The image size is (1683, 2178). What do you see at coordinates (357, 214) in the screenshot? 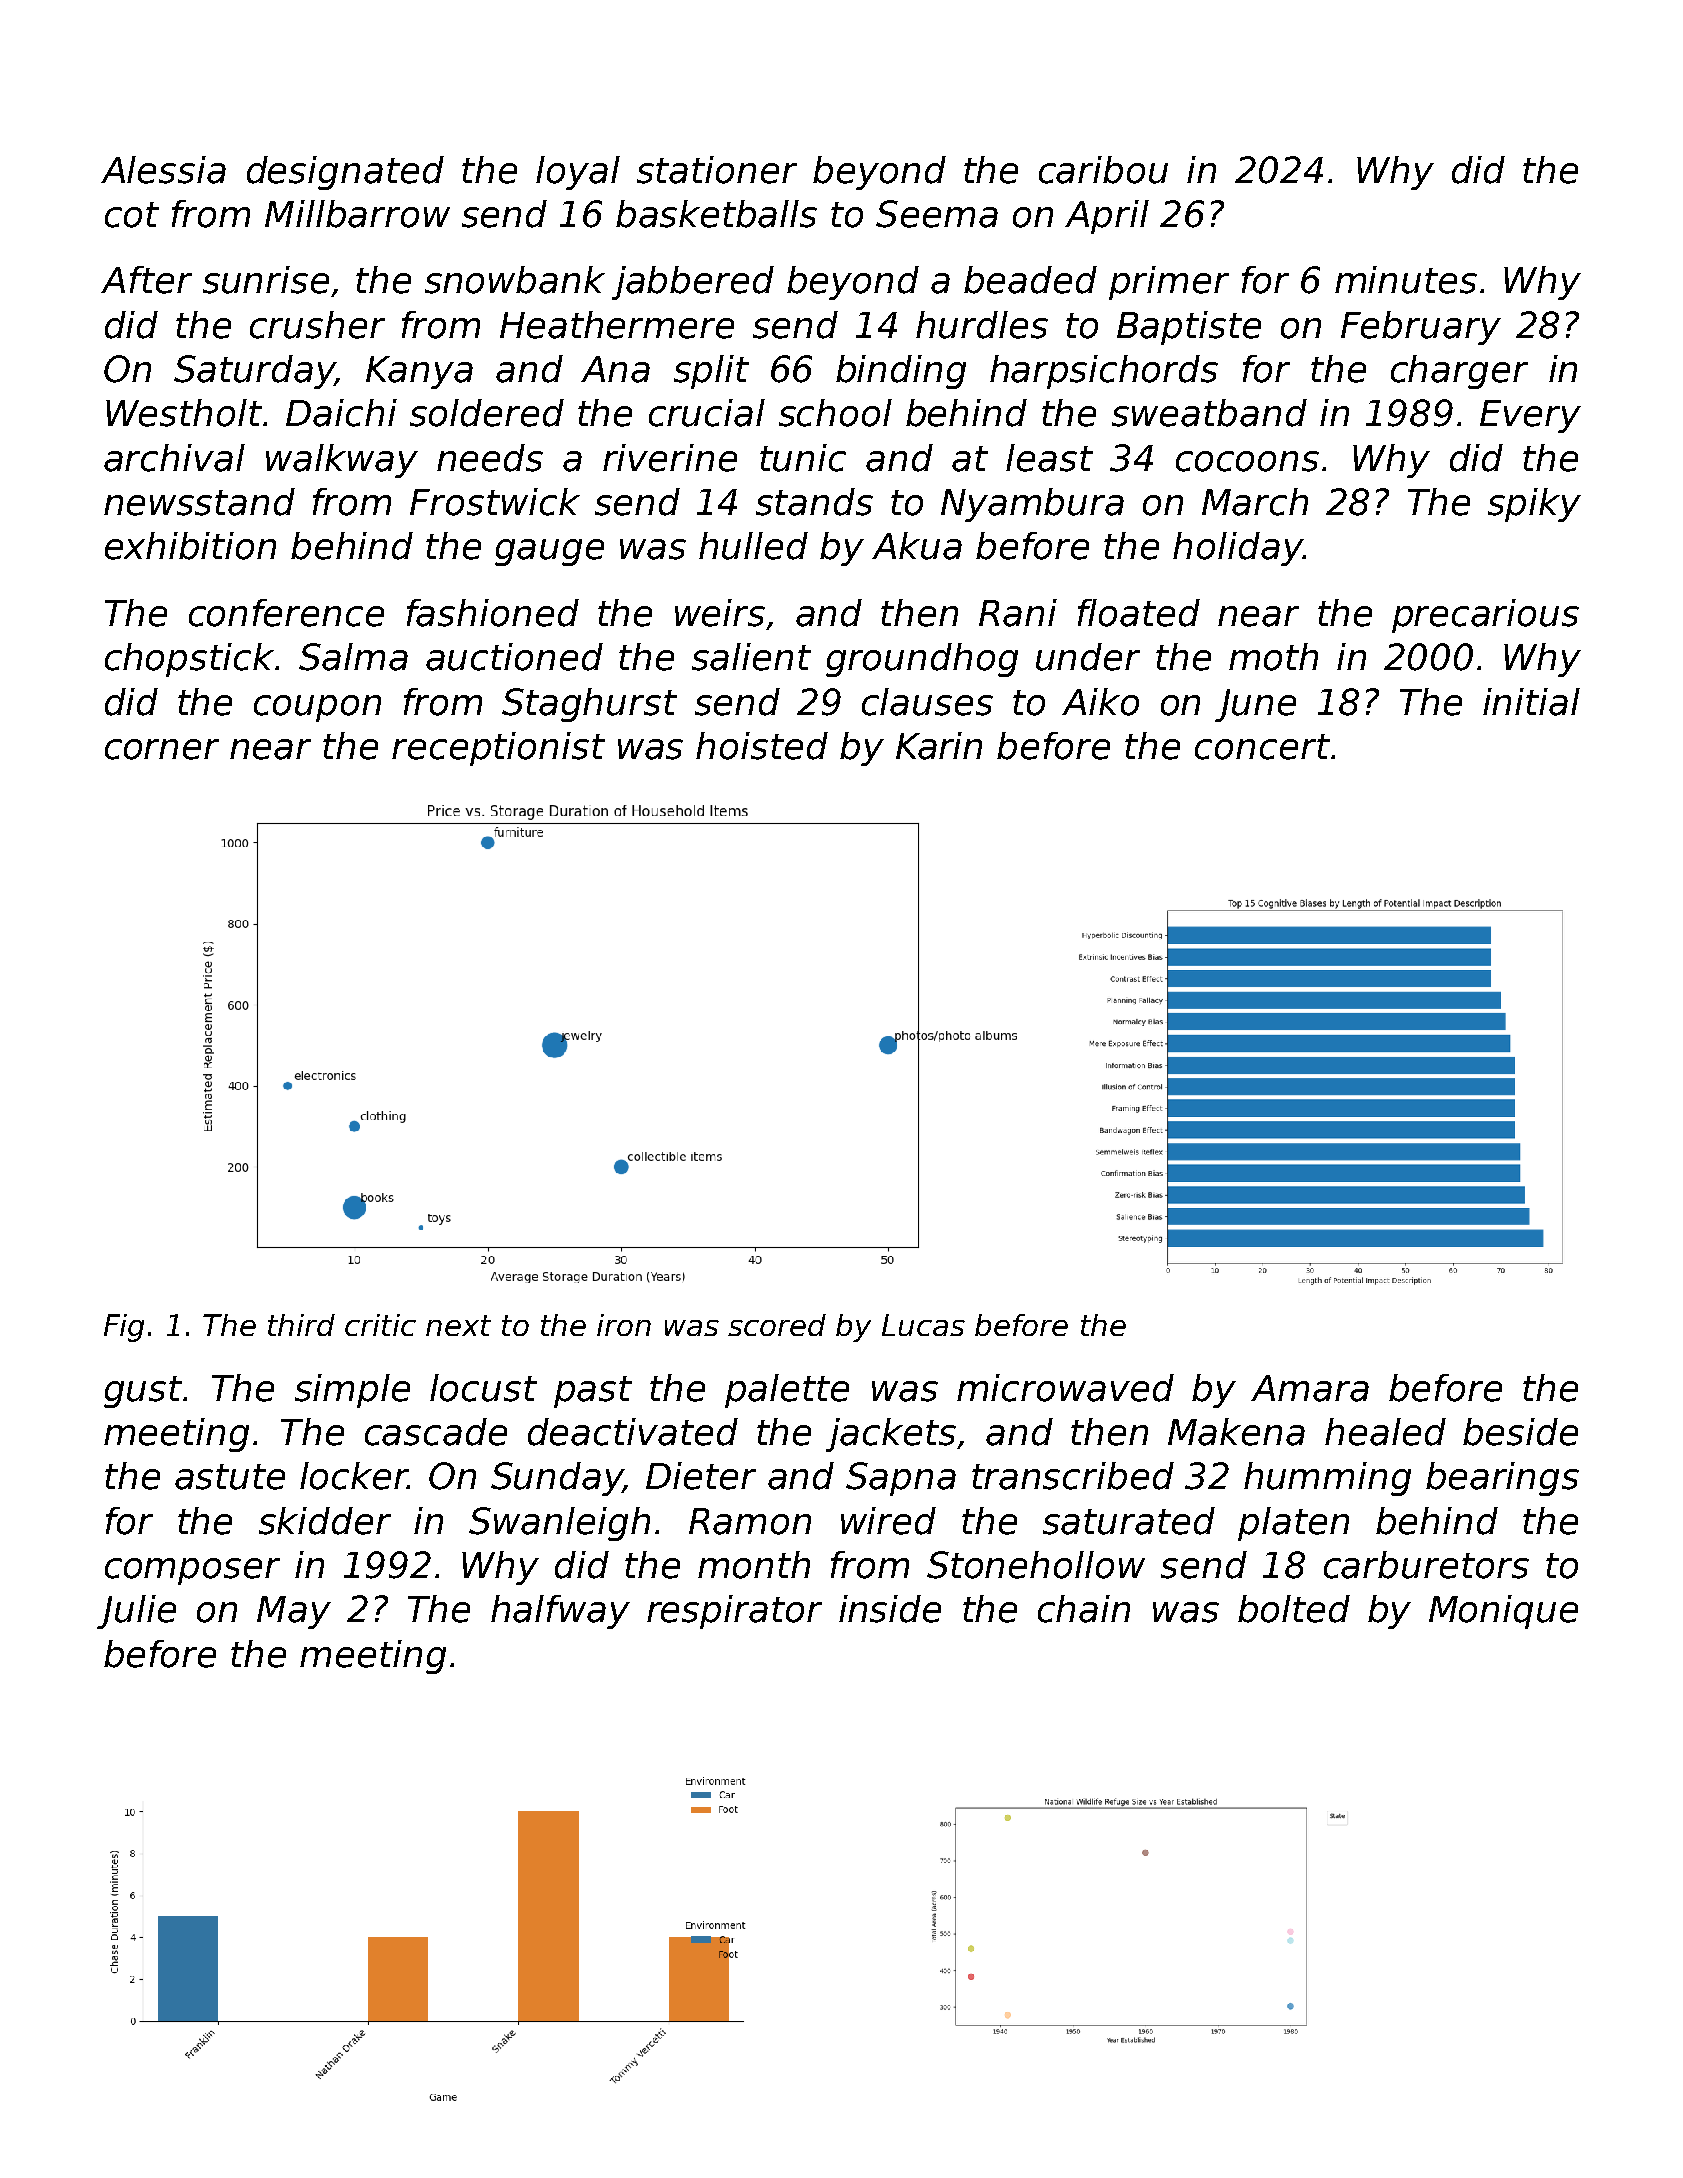
I see `Millbarrow` at bounding box center [357, 214].
